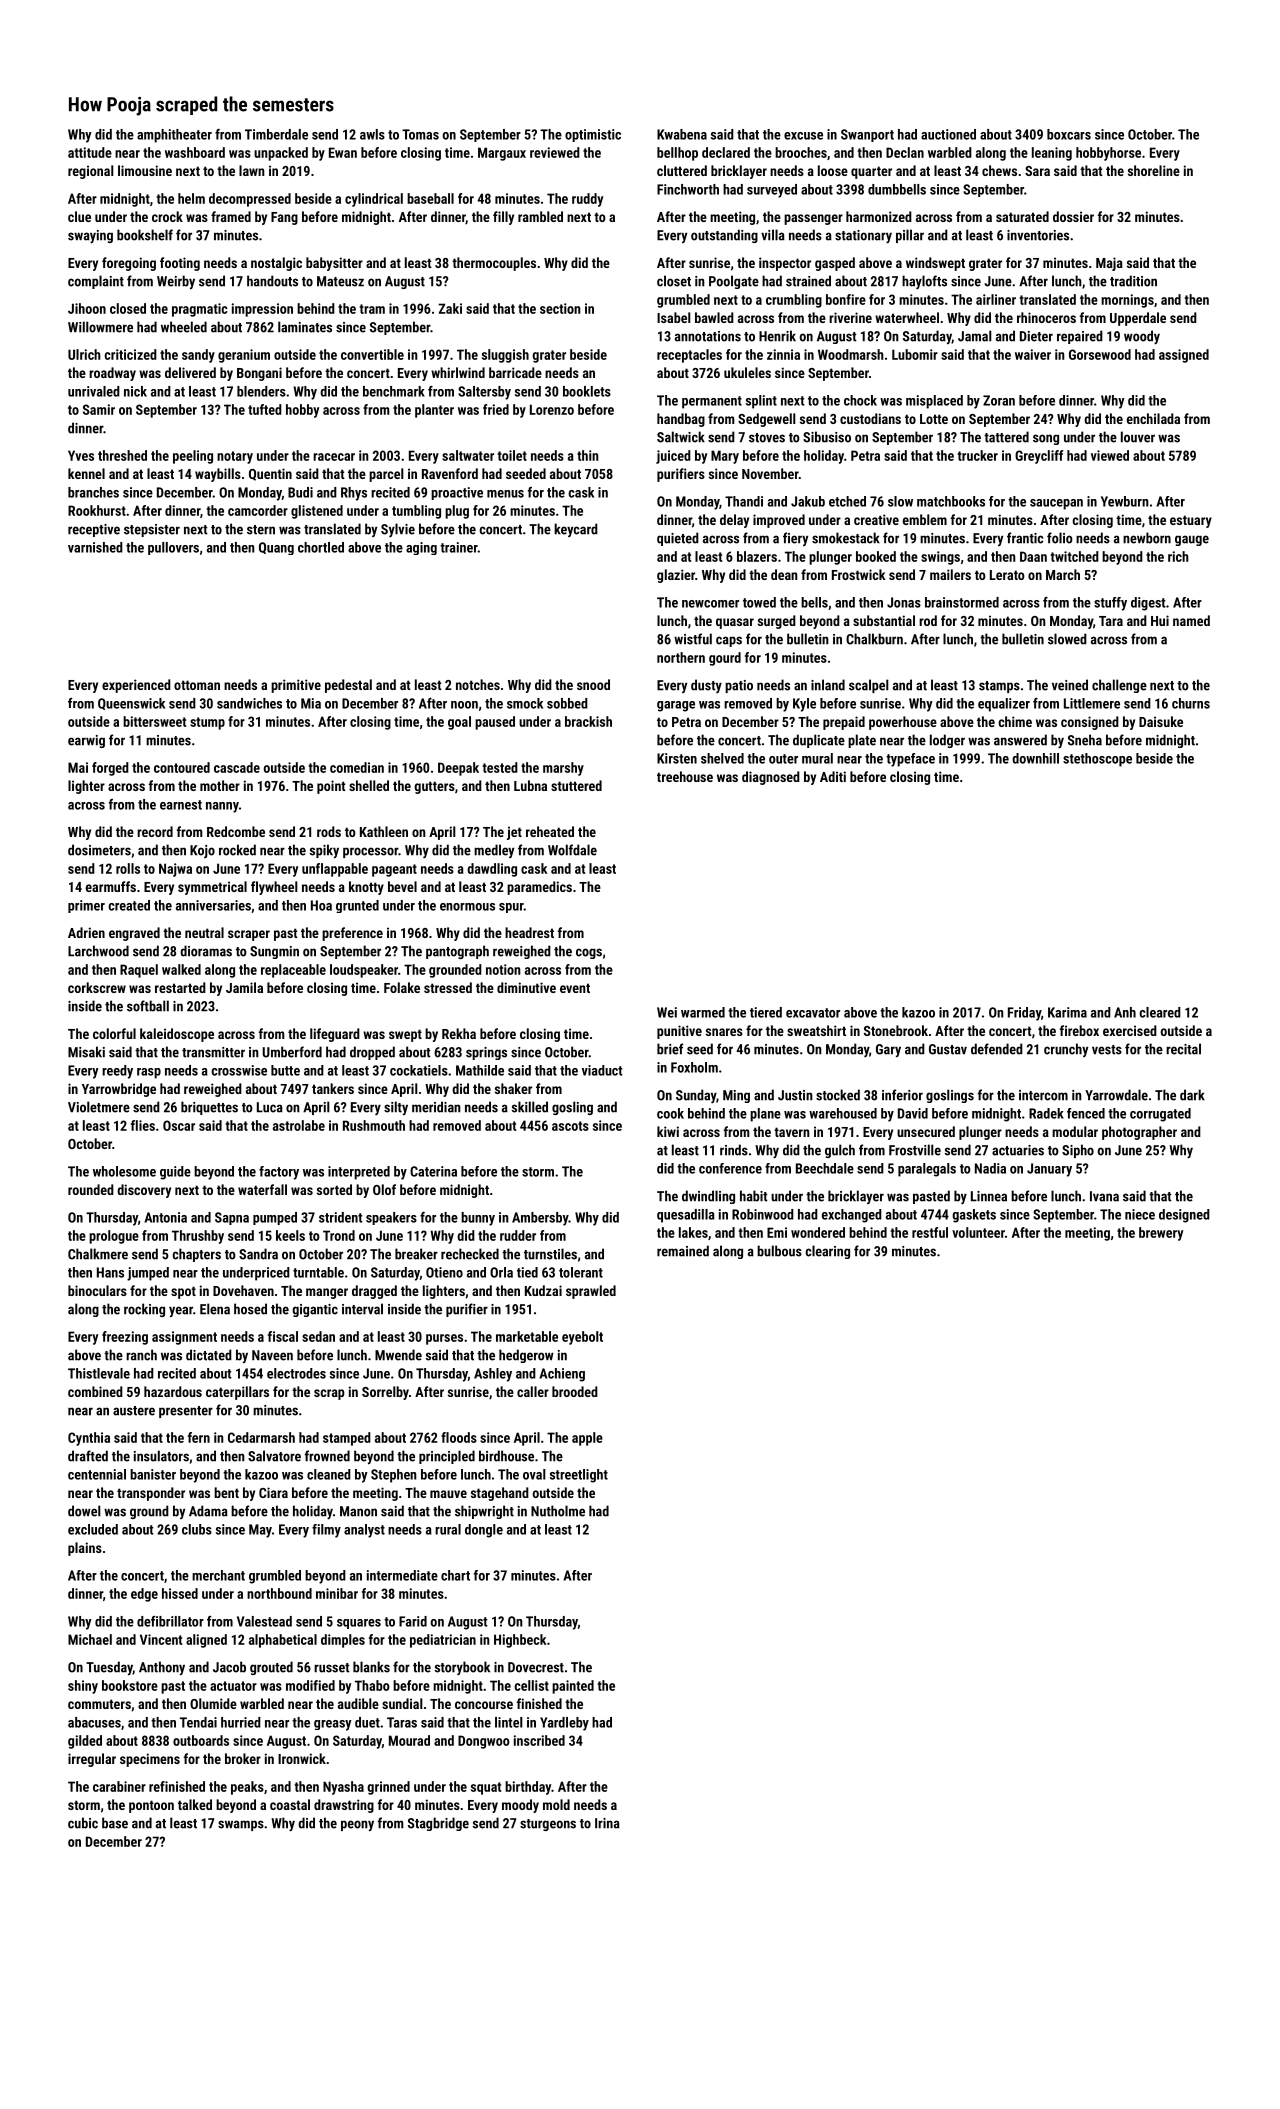 This document has width=1280, height=2109. What do you see at coordinates (726, 152) in the document?
I see `declared` at bounding box center [726, 152].
